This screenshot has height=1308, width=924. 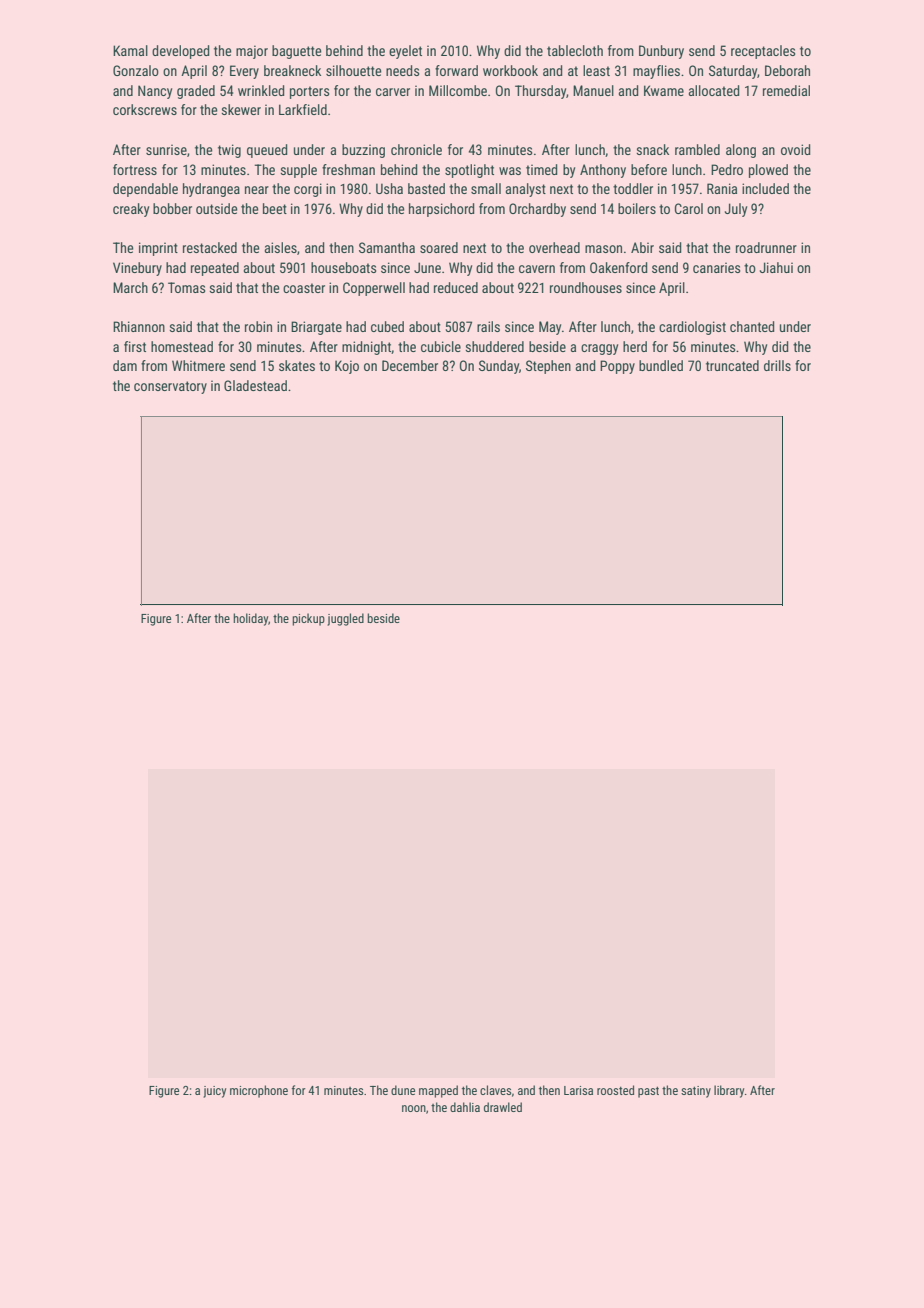 What do you see at coordinates (345, 619) in the screenshot?
I see `juggled` at bounding box center [345, 619].
